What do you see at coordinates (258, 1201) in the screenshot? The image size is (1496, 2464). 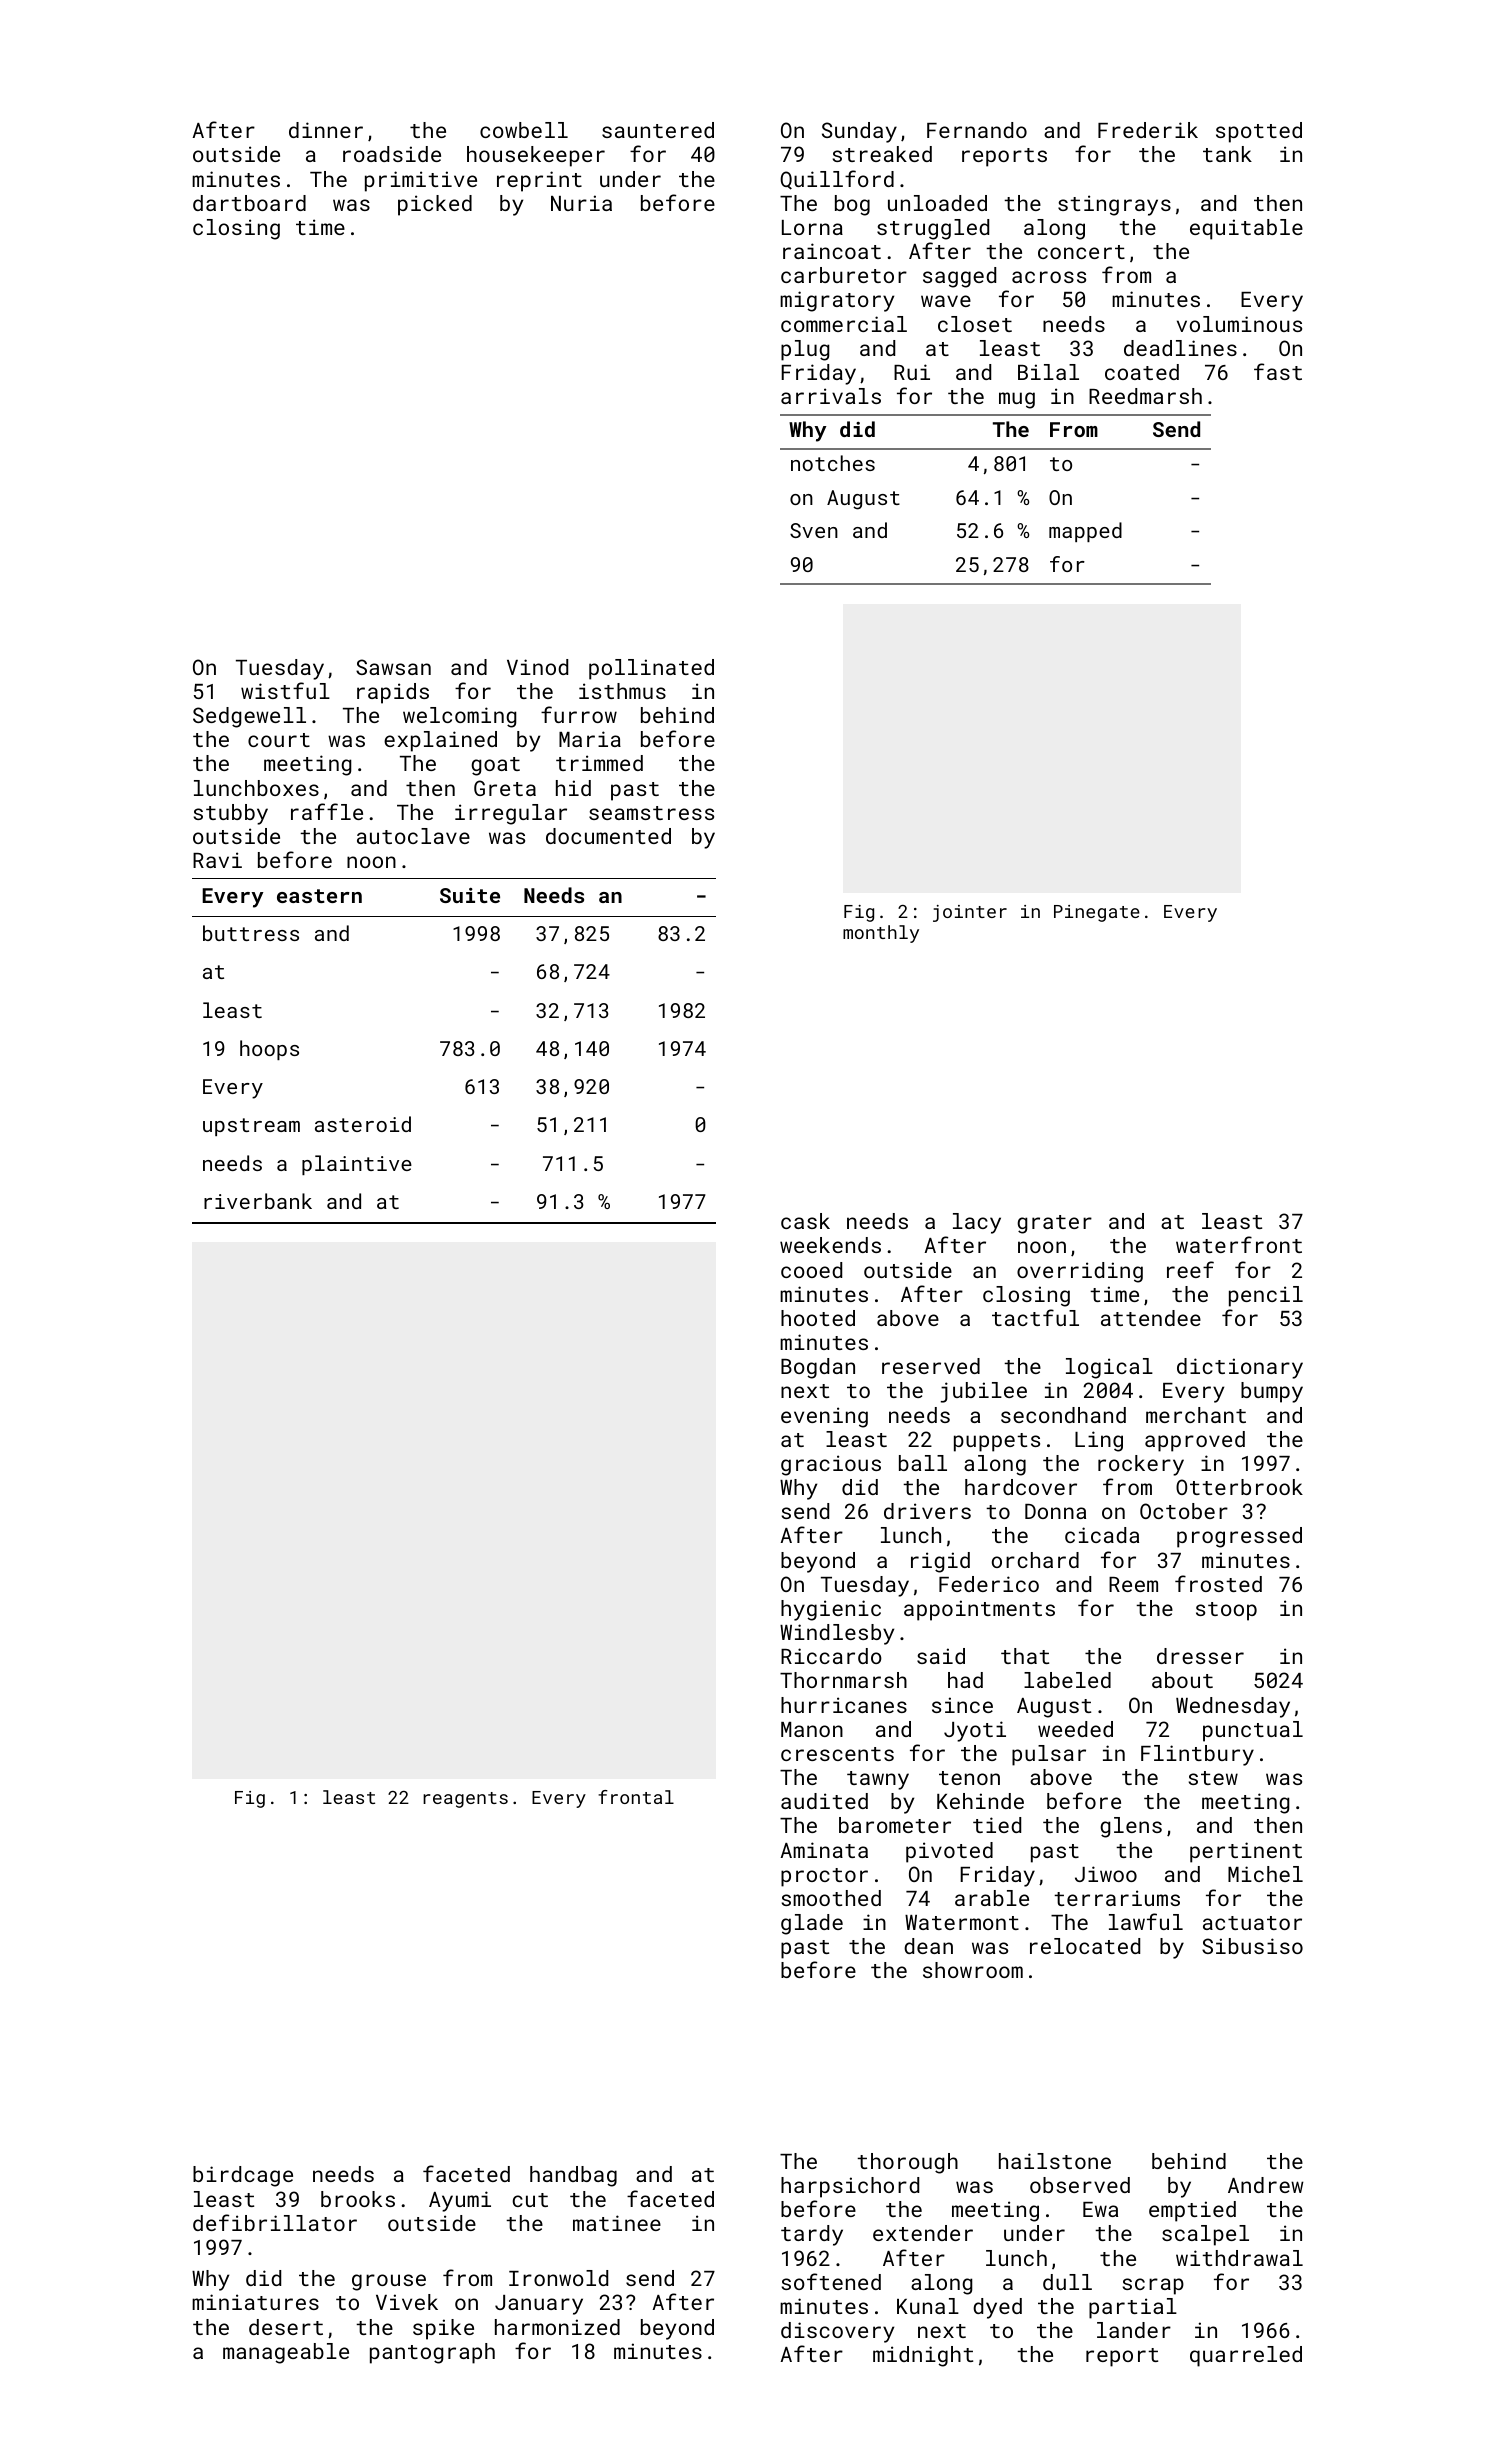 I see `riverbank` at bounding box center [258, 1201].
